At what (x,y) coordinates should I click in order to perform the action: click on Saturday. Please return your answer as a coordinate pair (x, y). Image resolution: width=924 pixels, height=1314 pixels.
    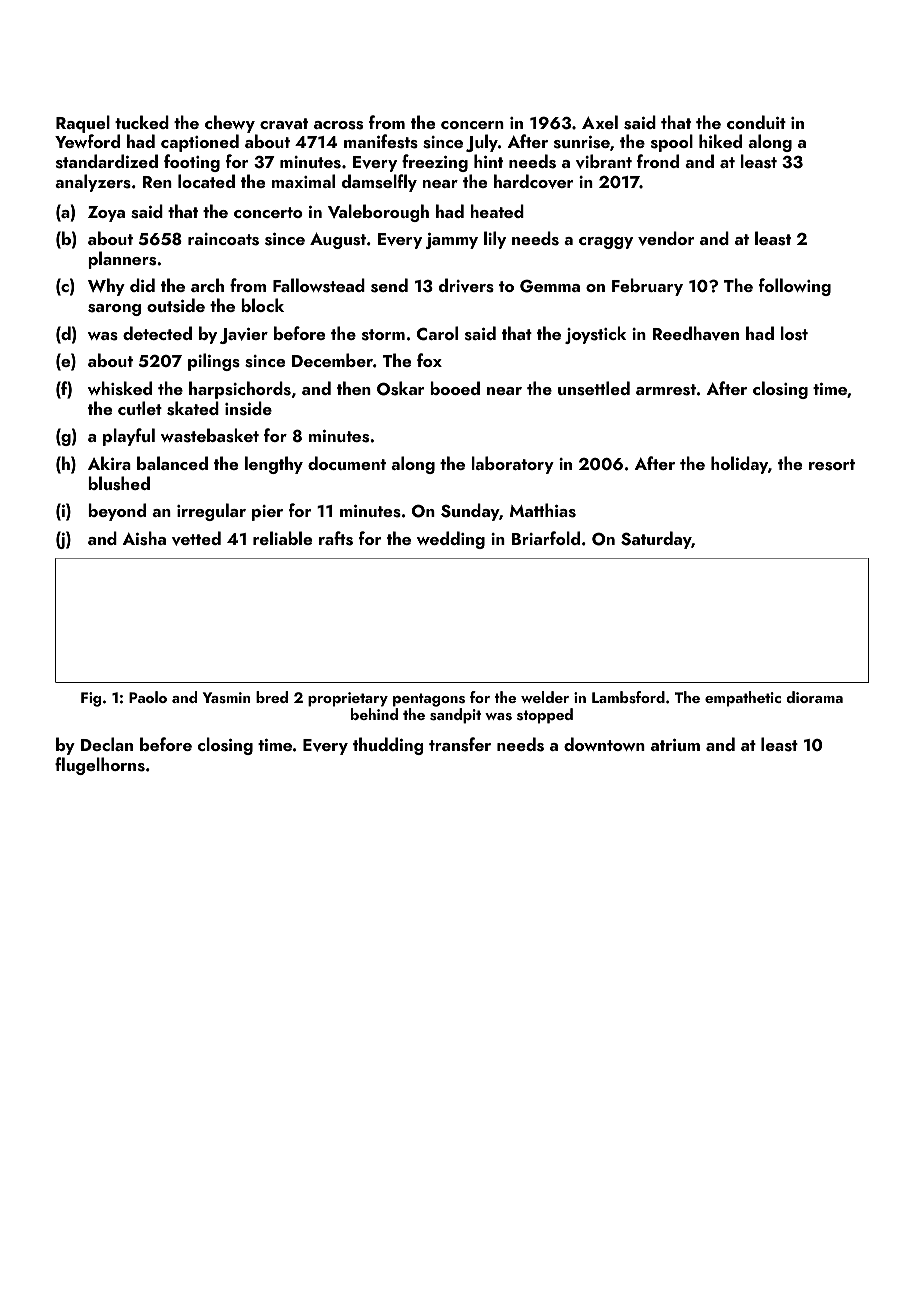
    Looking at the image, I should click on (656, 540).
